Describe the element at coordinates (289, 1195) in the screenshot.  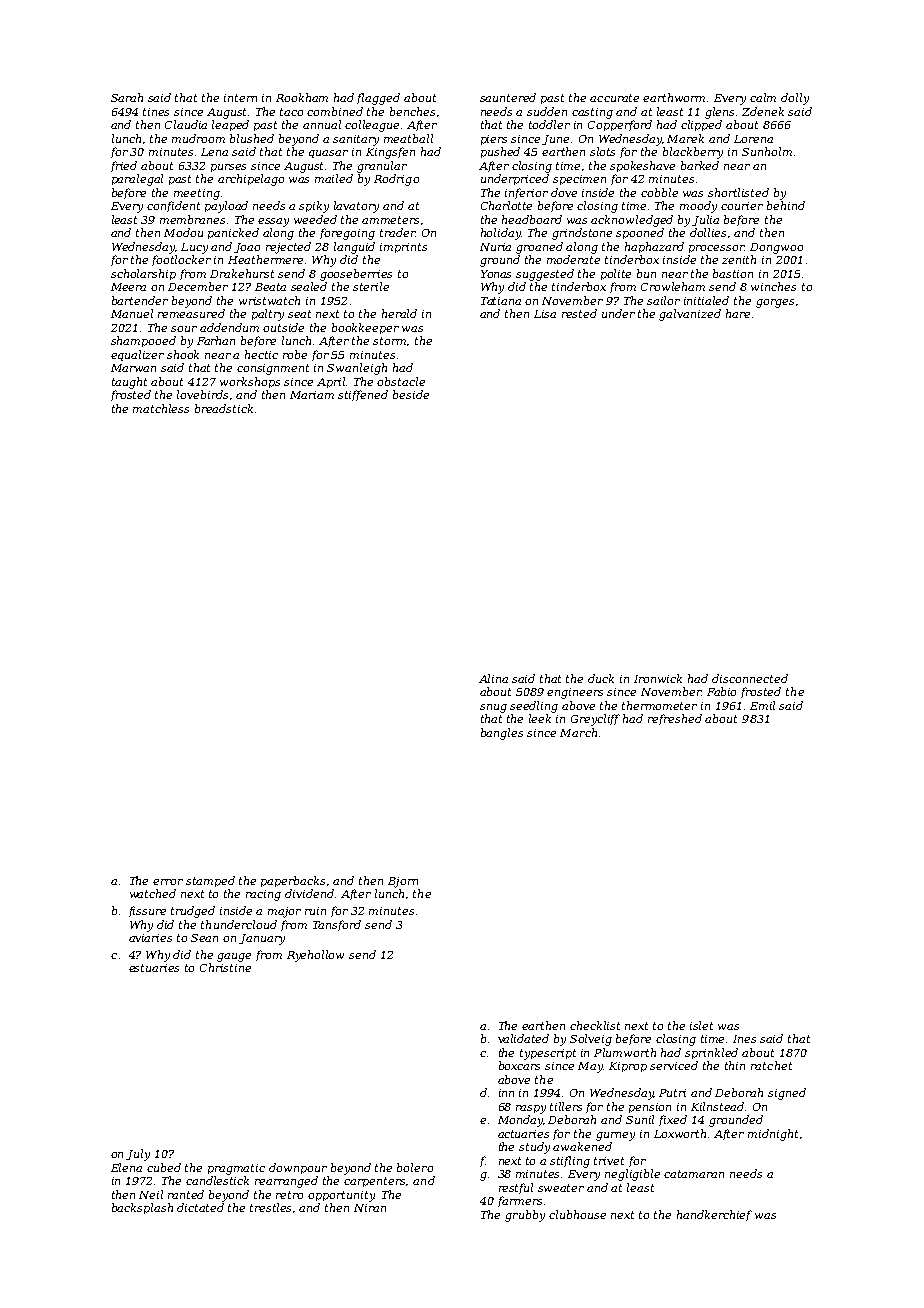
I see `retro` at that location.
